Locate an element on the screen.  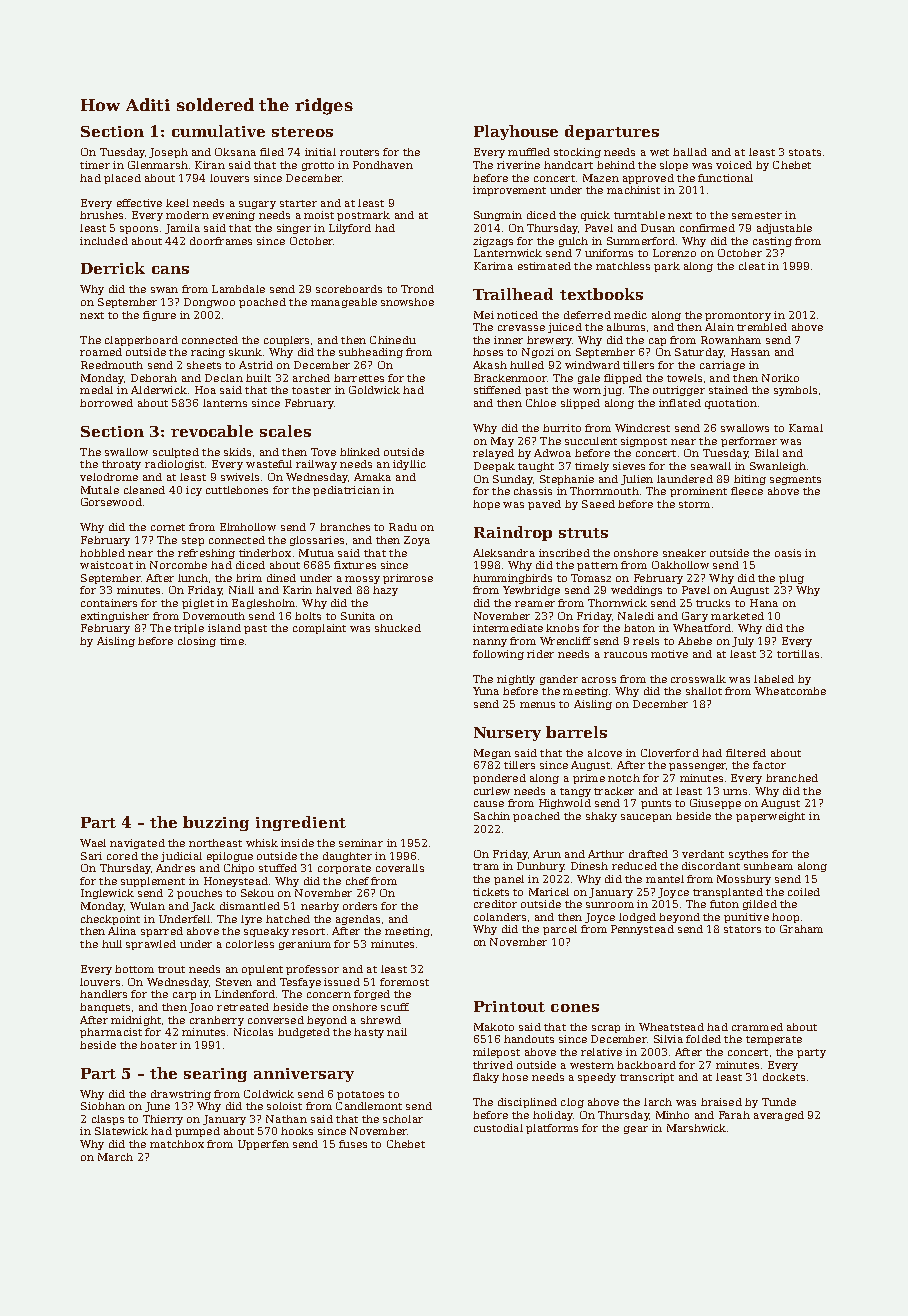
March is located at coordinates (115, 1157).
